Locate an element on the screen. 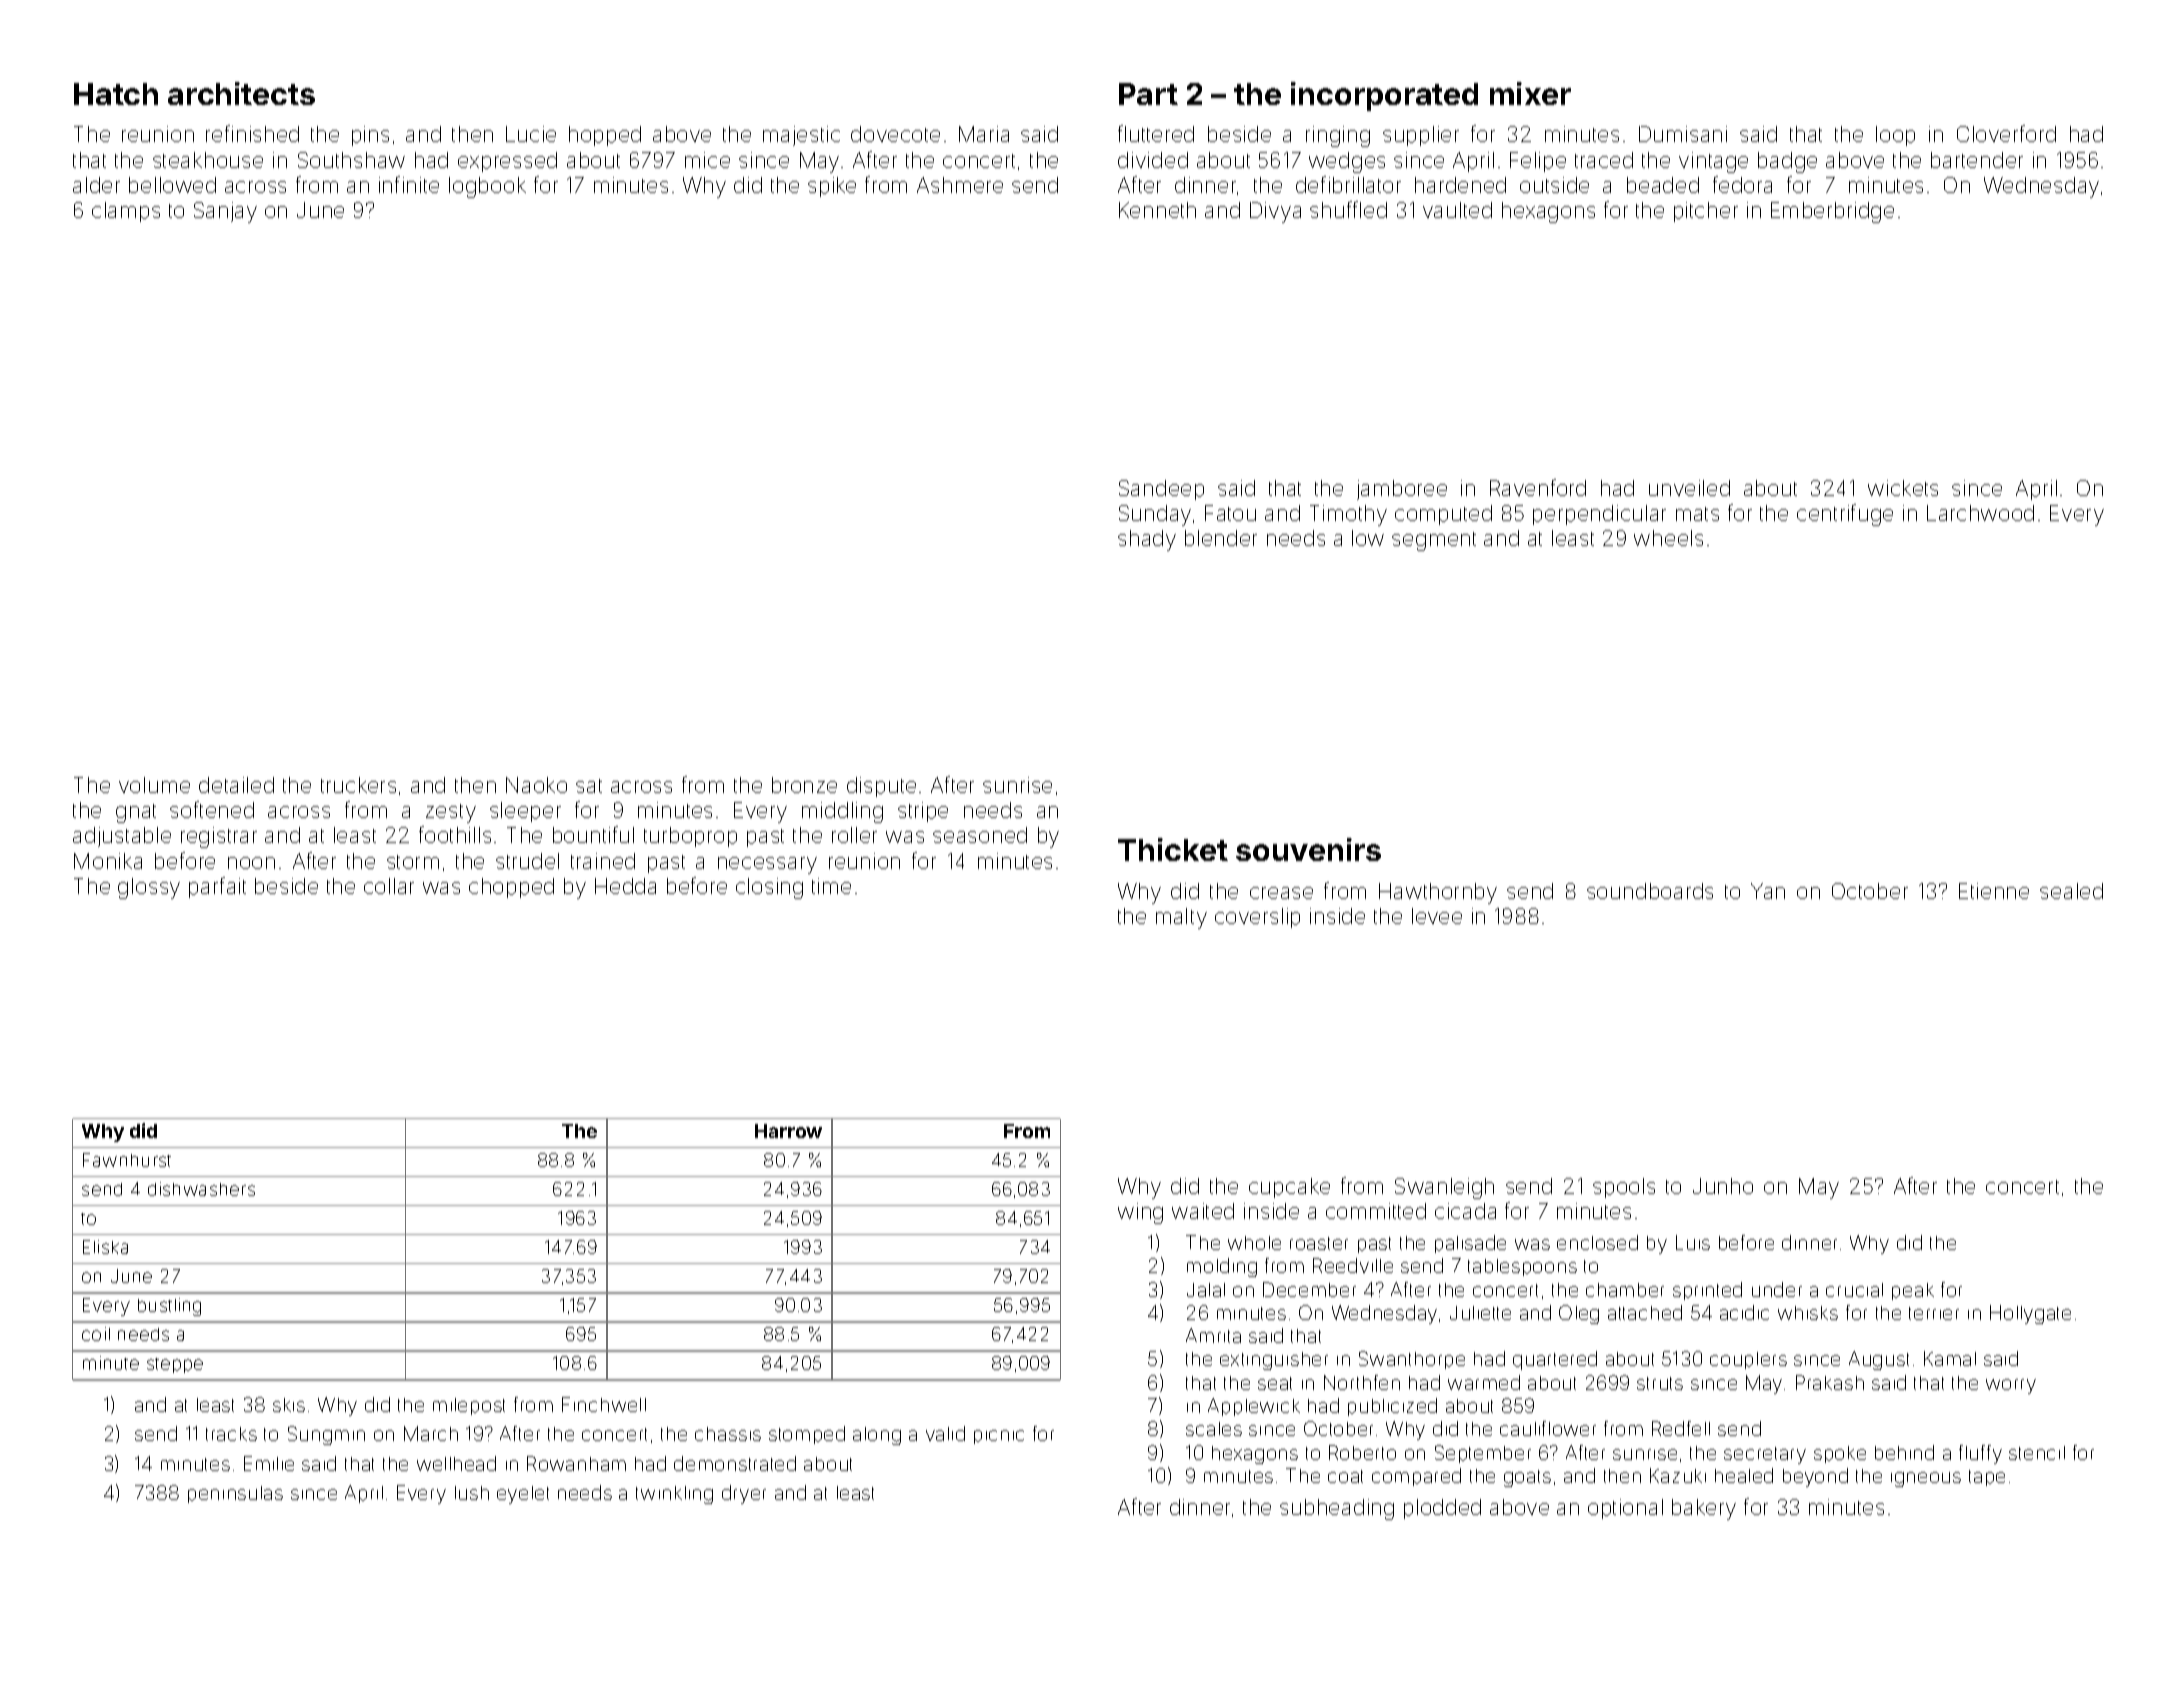 The width and height of the screenshot is (2178, 1683). soundboards is located at coordinates (1650, 891).
